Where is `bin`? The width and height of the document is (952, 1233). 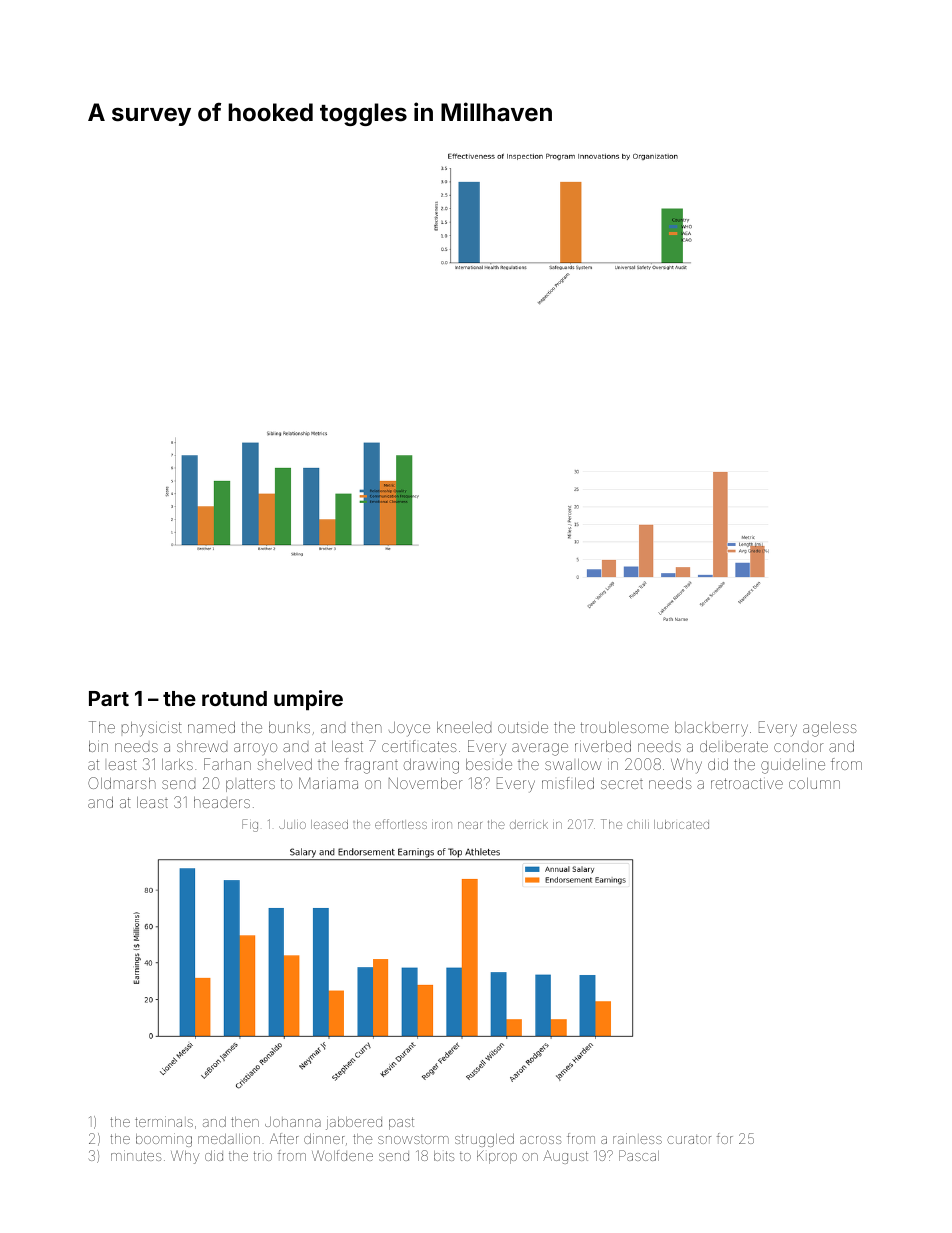
bin is located at coordinates (98, 746).
